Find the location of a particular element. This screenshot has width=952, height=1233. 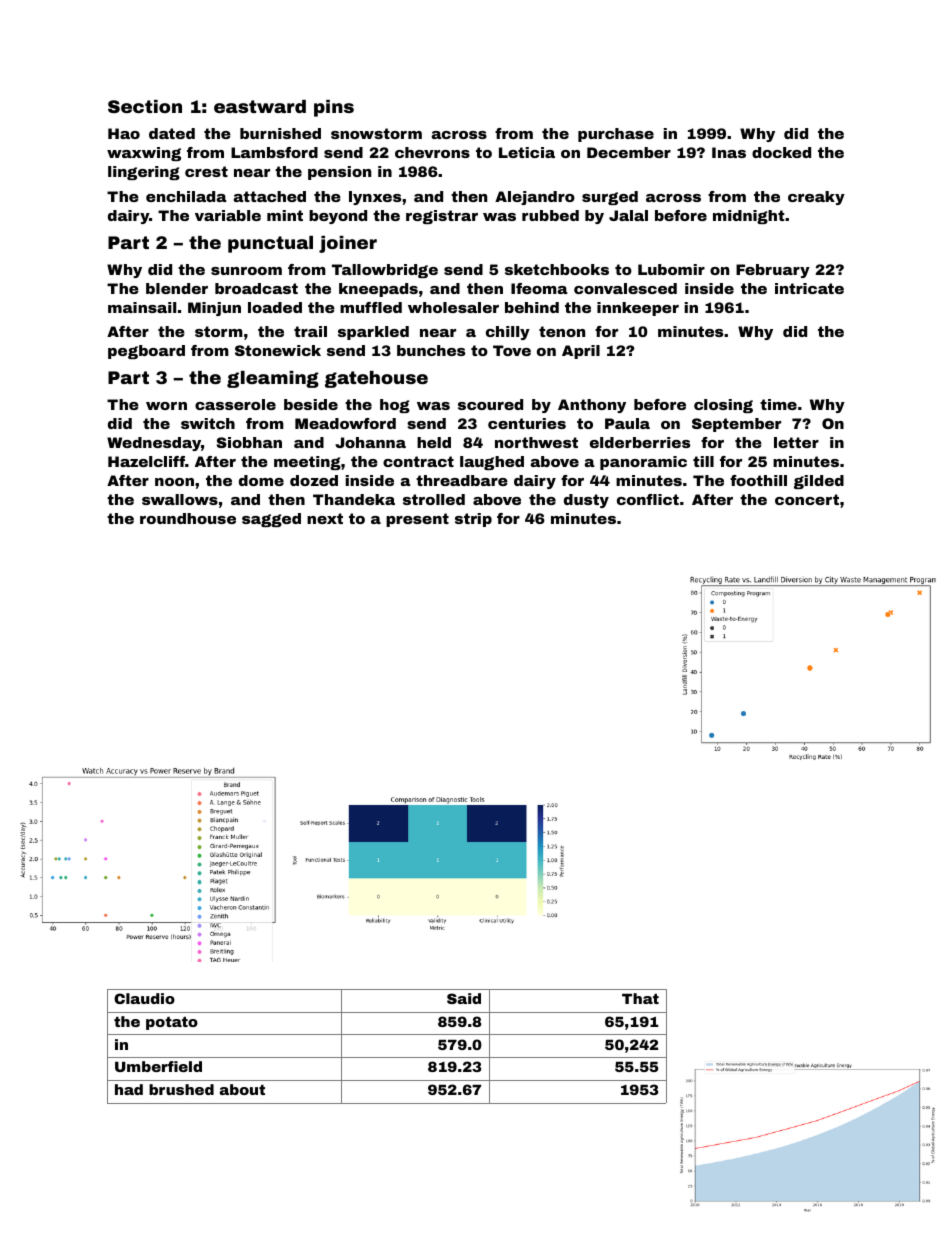

roundhouse is located at coordinates (188, 518).
